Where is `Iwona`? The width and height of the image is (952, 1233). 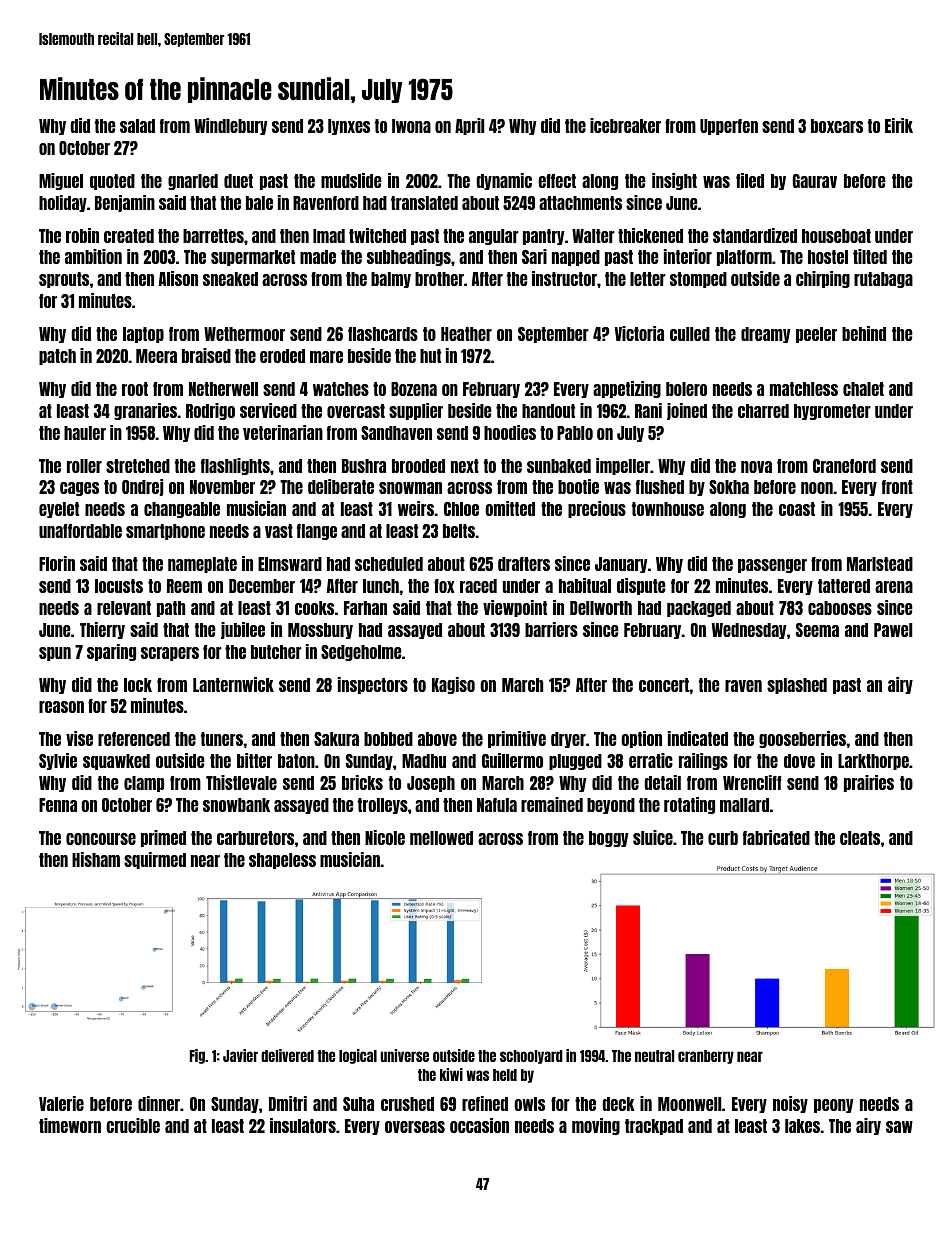
Iwona is located at coordinates (411, 126).
